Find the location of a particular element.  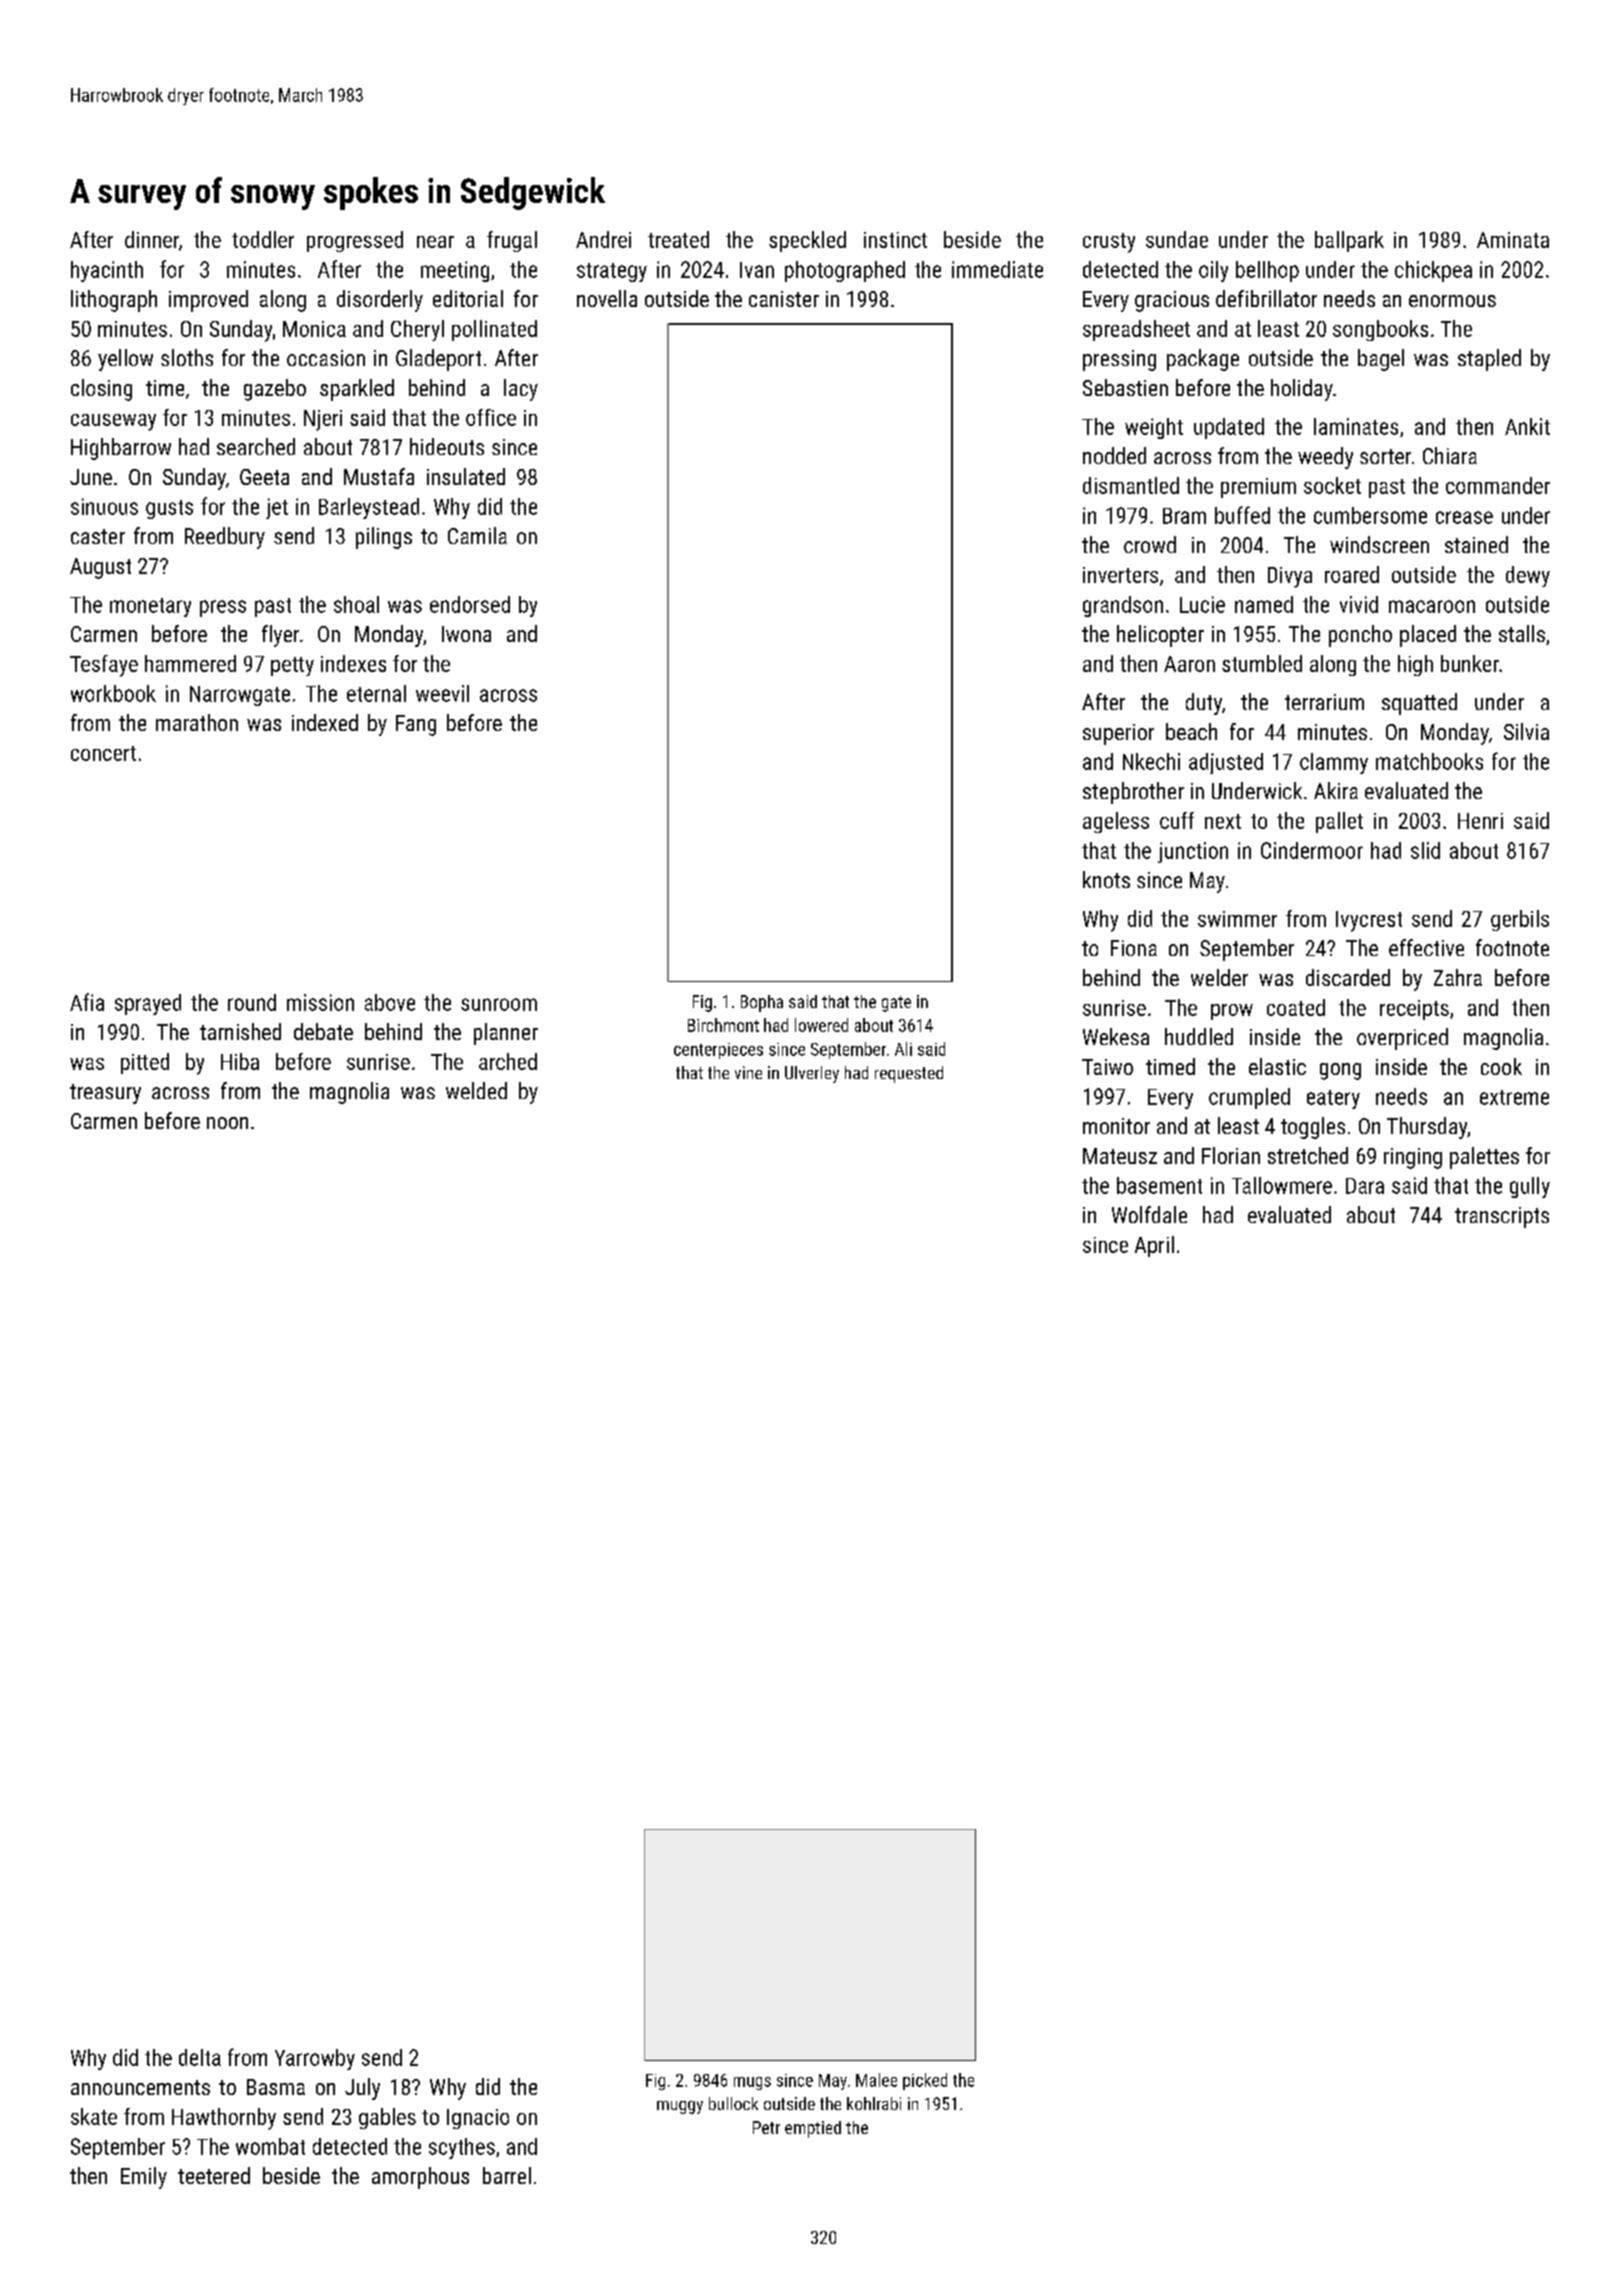

welded is located at coordinates (476, 1090).
